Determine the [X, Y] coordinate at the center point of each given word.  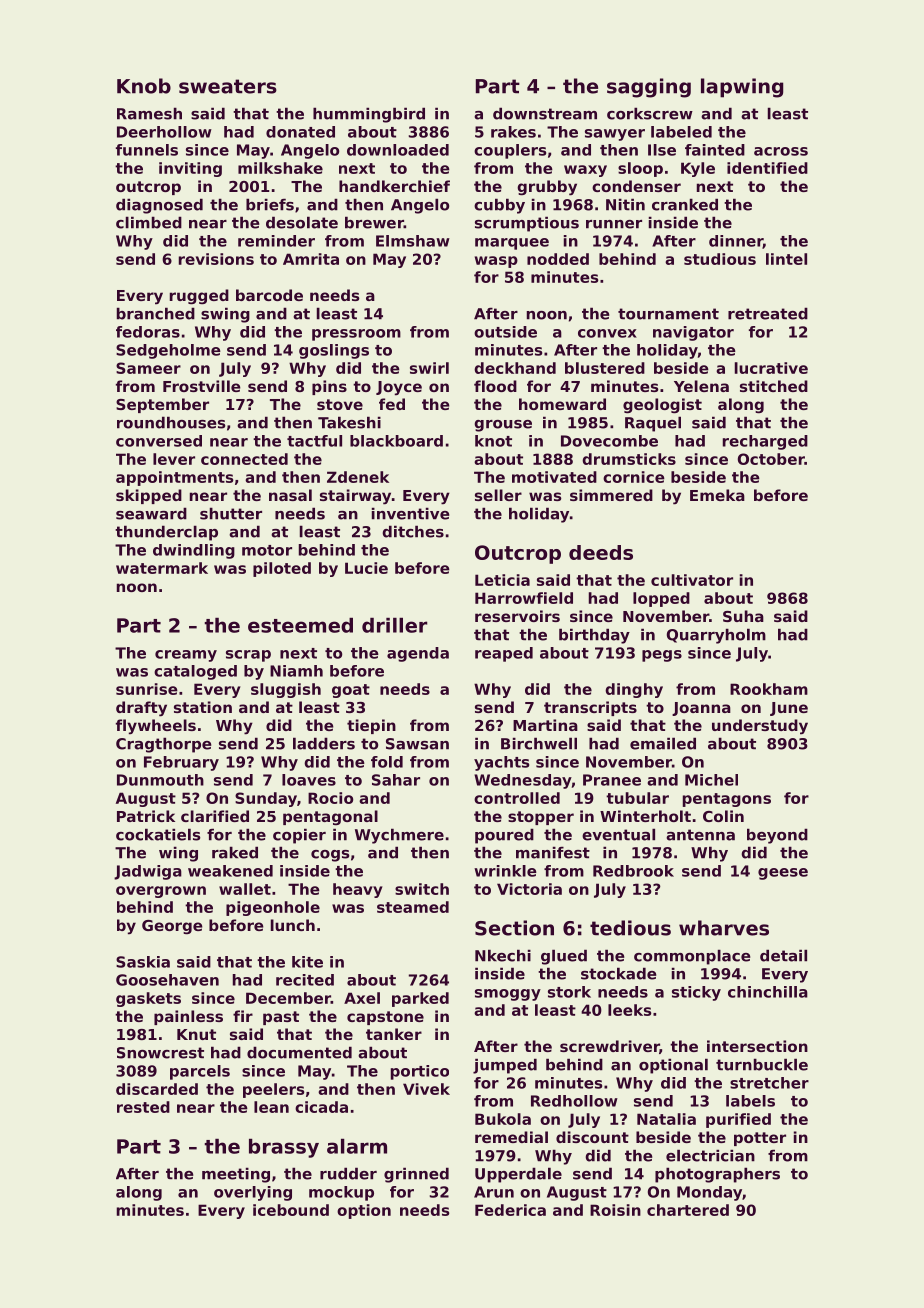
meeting [236, 1175]
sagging [649, 88]
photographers [717, 1175]
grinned [416, 1175]
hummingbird [369, 115]
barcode [269, 295]
